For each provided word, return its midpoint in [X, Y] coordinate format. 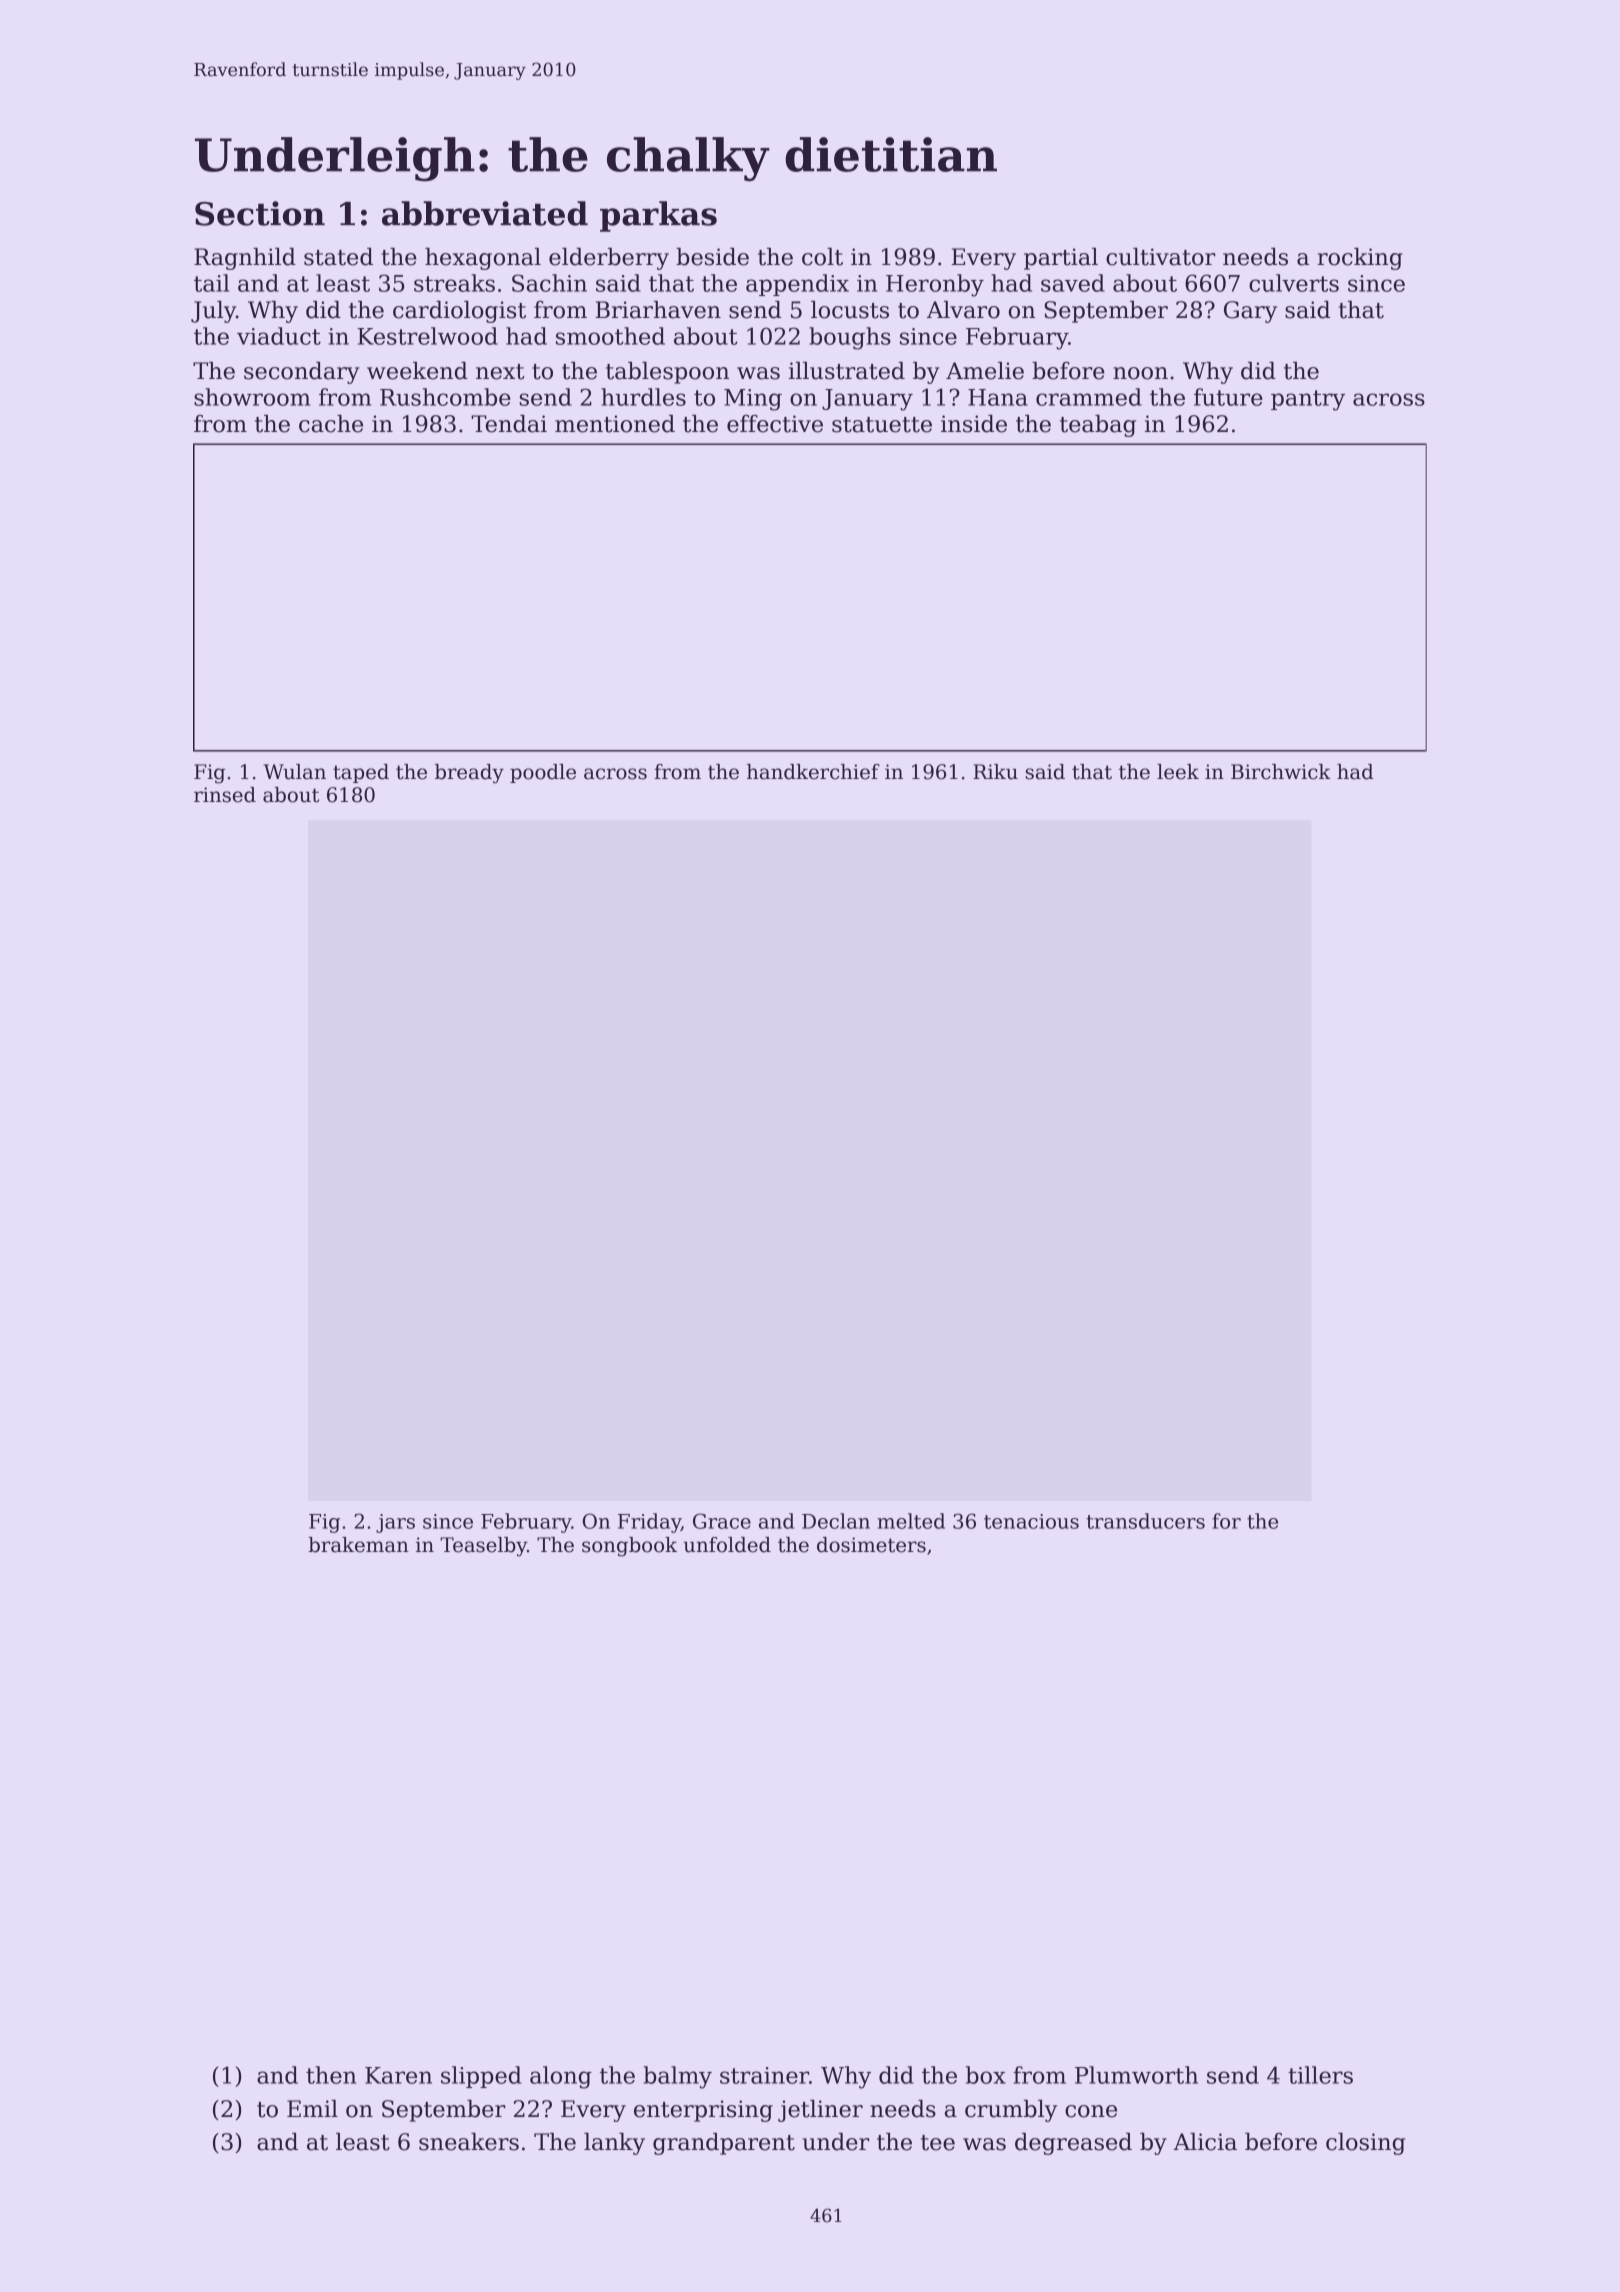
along [561, 2077]
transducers [1145, 1521]
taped [361, 773]
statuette [882, 425]
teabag [1098, 426]
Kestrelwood [427, 336]
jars [395, 1523]
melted [911, 1521]
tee [938, 2143]
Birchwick [1281, 772]
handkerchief [813, 772]
